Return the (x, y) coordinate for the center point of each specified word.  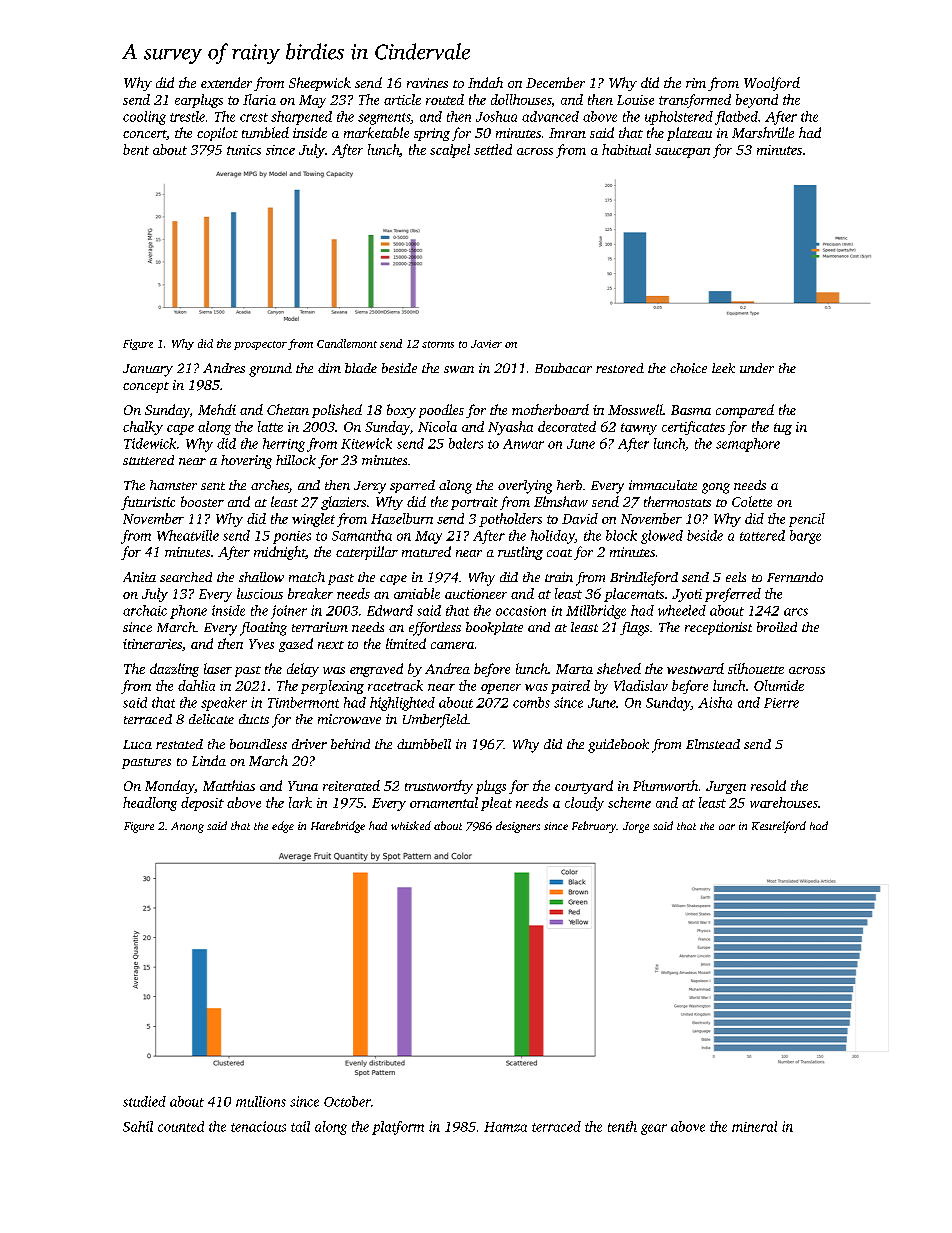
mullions (261, 1101)
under (757, 368)
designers (518, 827)
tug (783, 429)
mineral (754, 1126)
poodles (441, 411)
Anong (187, 827)
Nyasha (510, 428)
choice (688, 368)
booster (202, 501)
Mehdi (217, 409)
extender (226, 82)
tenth (622, 1126)
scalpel (450, 151)
